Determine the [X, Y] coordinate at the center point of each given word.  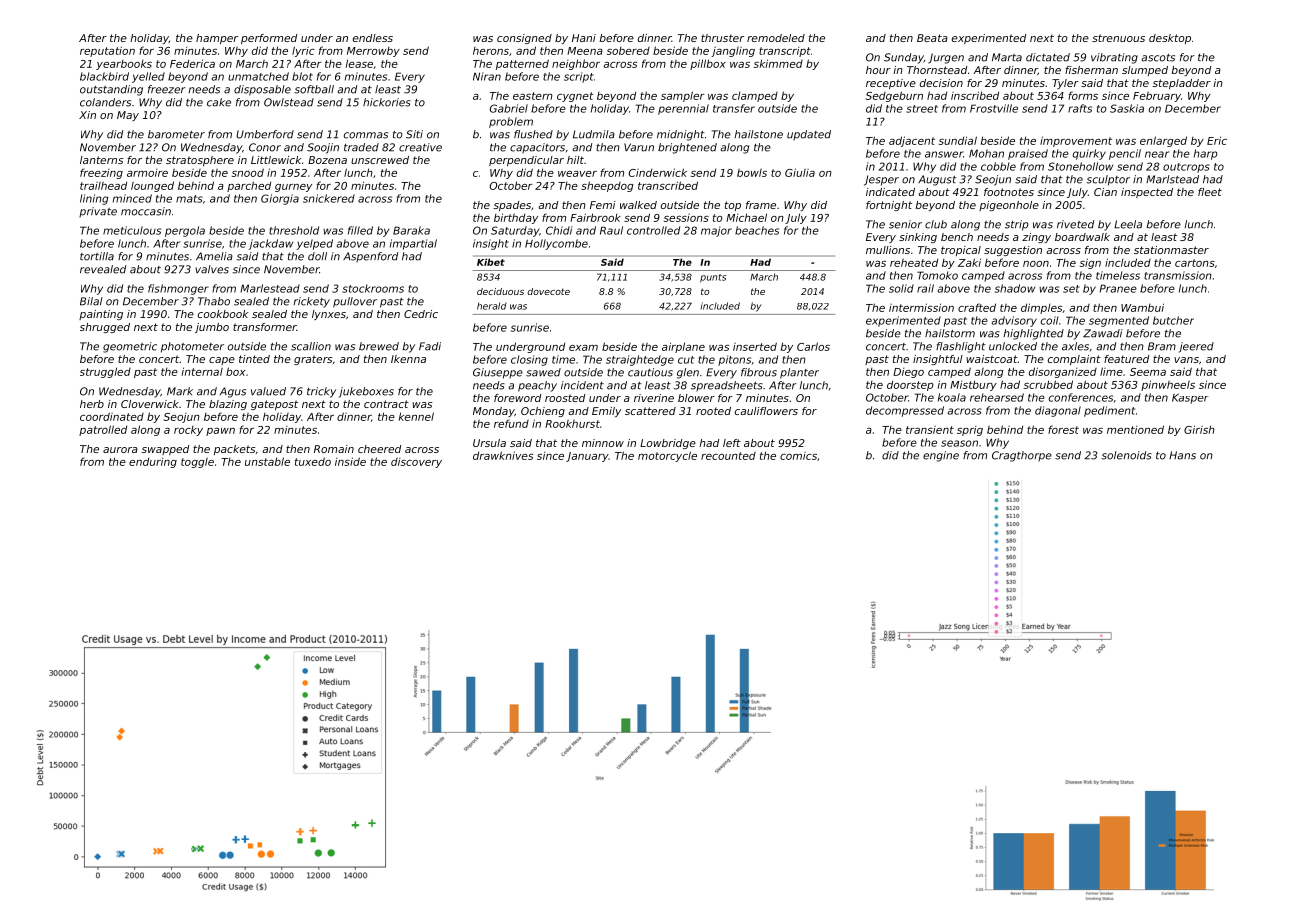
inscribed [975, 95]
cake [219, 102]
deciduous [500, 291]
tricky [321, 392]
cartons [1195, 263]
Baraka [411, 230]
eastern [533, 96]
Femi [603, 205]
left [732, 443]
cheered [379, 449]
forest [1063, 429]
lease [359, 63]
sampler [683, 96]
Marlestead [270, 288]
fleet [1210, 192]
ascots [1158, 58]
